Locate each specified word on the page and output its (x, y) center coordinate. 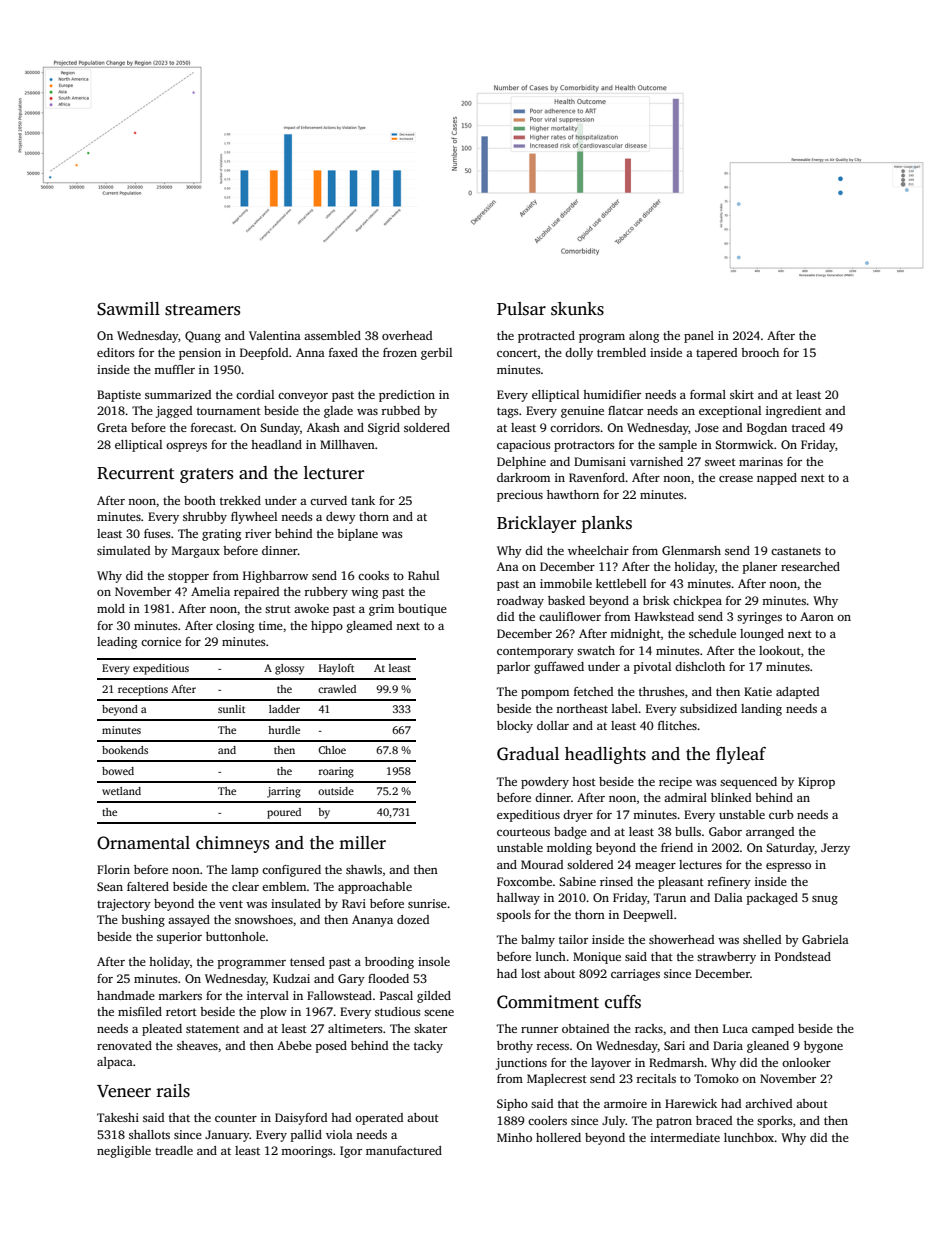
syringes (759, 618)
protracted (546, 337)
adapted (797, 693)
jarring (284, 792)
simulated (123, 550)
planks (606, 524)
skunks (577, 309)
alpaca (115, 1063)
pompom (545, 694)
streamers (202, 310)
